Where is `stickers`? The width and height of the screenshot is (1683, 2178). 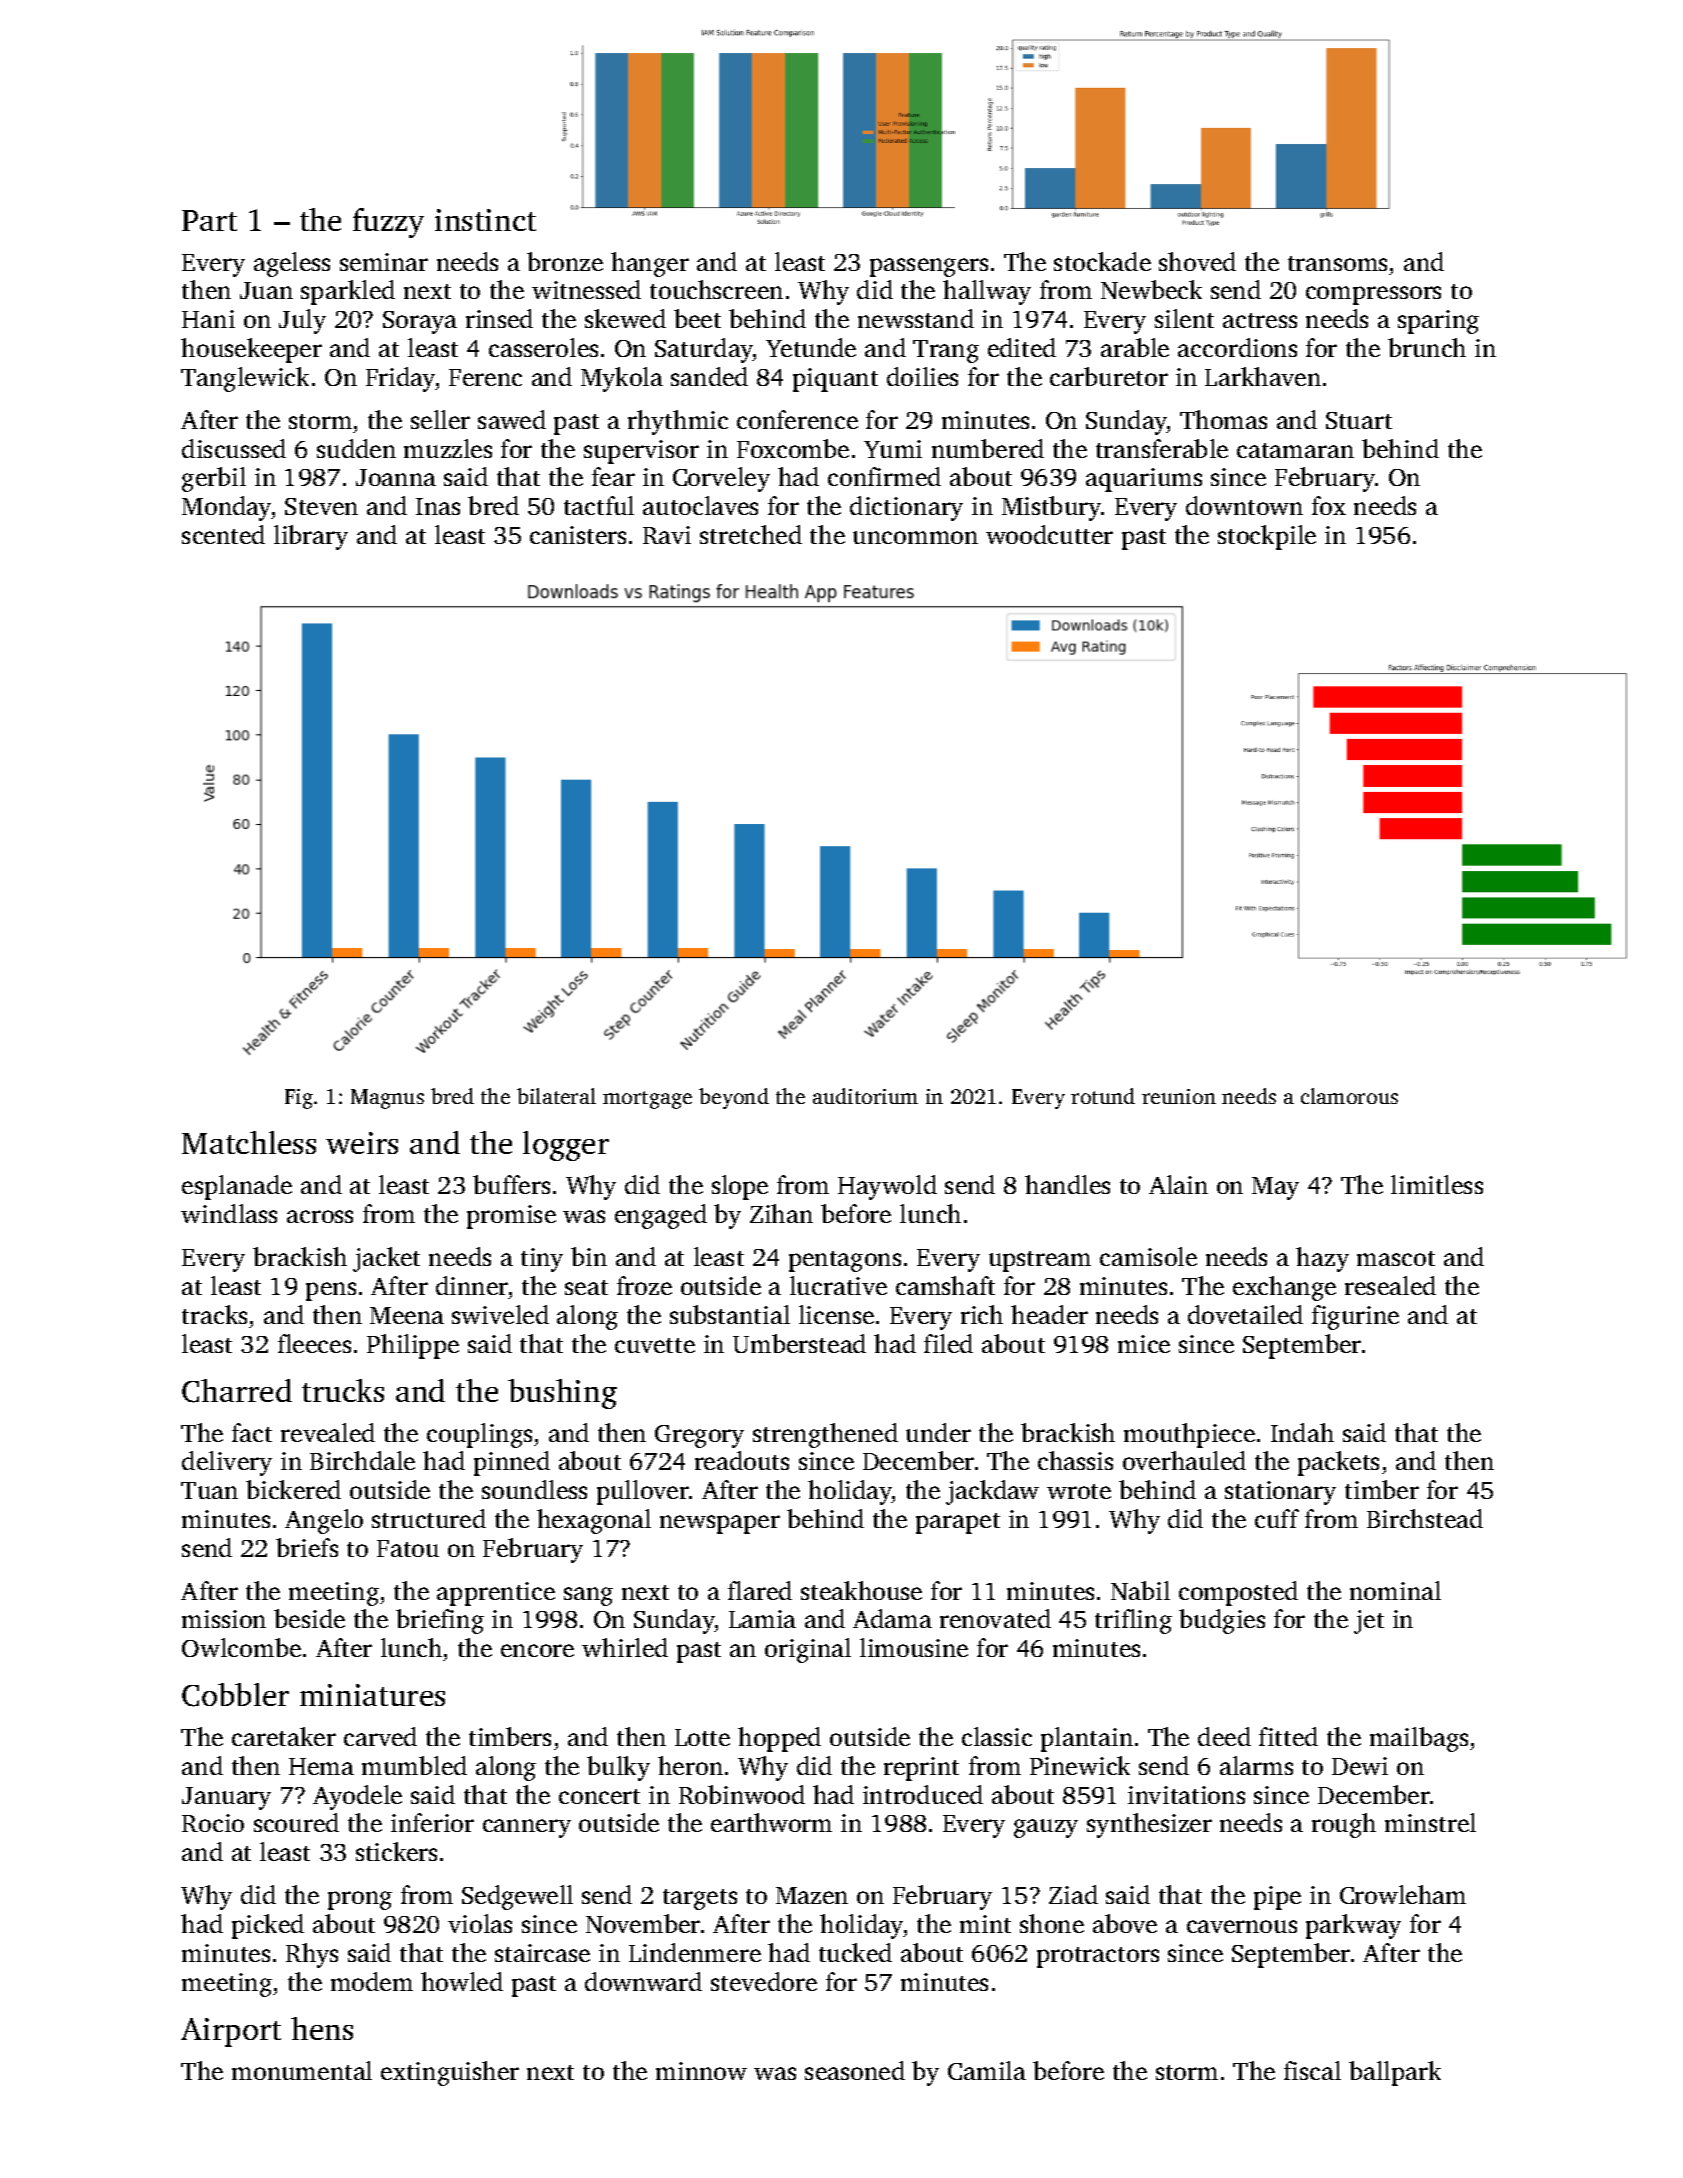 stickers is located at coordinates (396, 1851).
